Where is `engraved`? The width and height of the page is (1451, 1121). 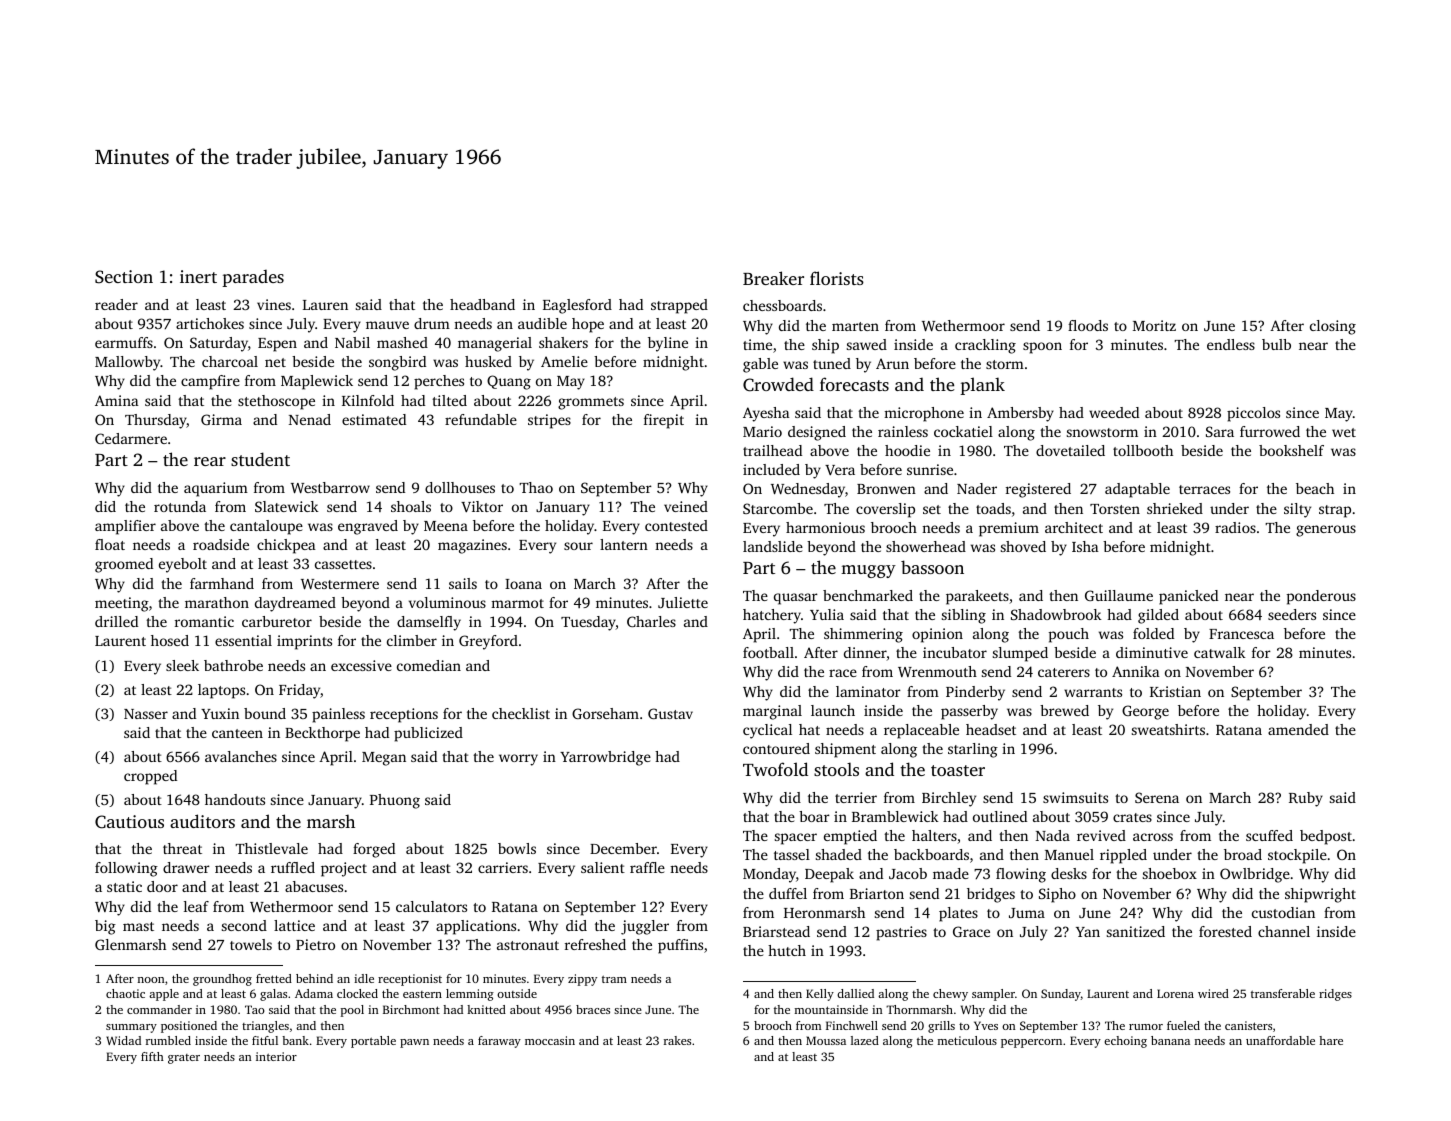 engraved is located at coordinates (368, 527).
